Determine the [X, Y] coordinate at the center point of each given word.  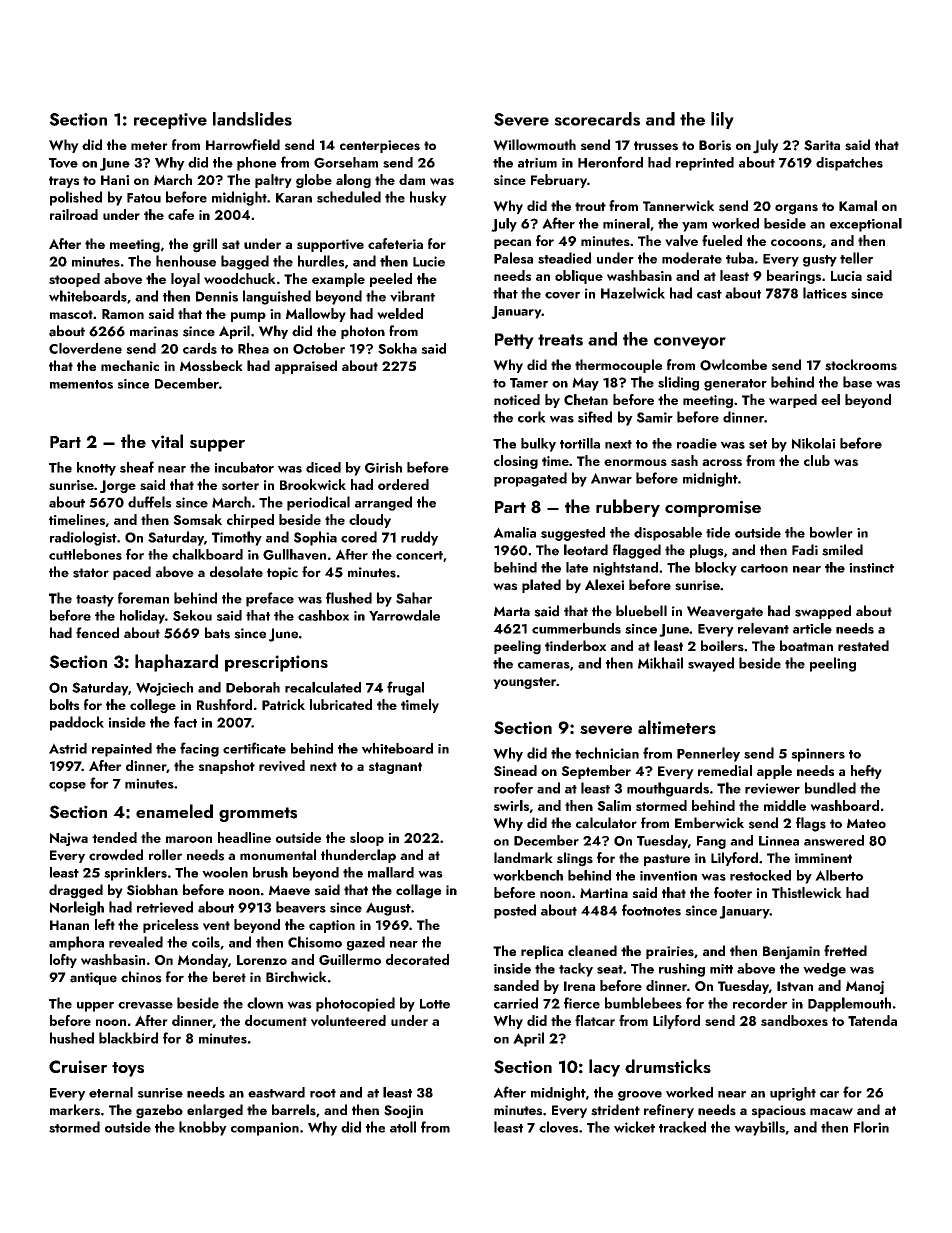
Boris [715, 145]
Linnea [779, 841]
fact [185, 722]
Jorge [118, 486]
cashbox [323, 615]
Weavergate [725, 613]
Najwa [69, 839]
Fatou [144, 198]
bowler [831, 532]
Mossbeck [211, 366]
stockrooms [861, 365]
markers [75, 1110]
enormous [635, 462]
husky [428, 198]
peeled [391, 280]
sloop [367, 839]
